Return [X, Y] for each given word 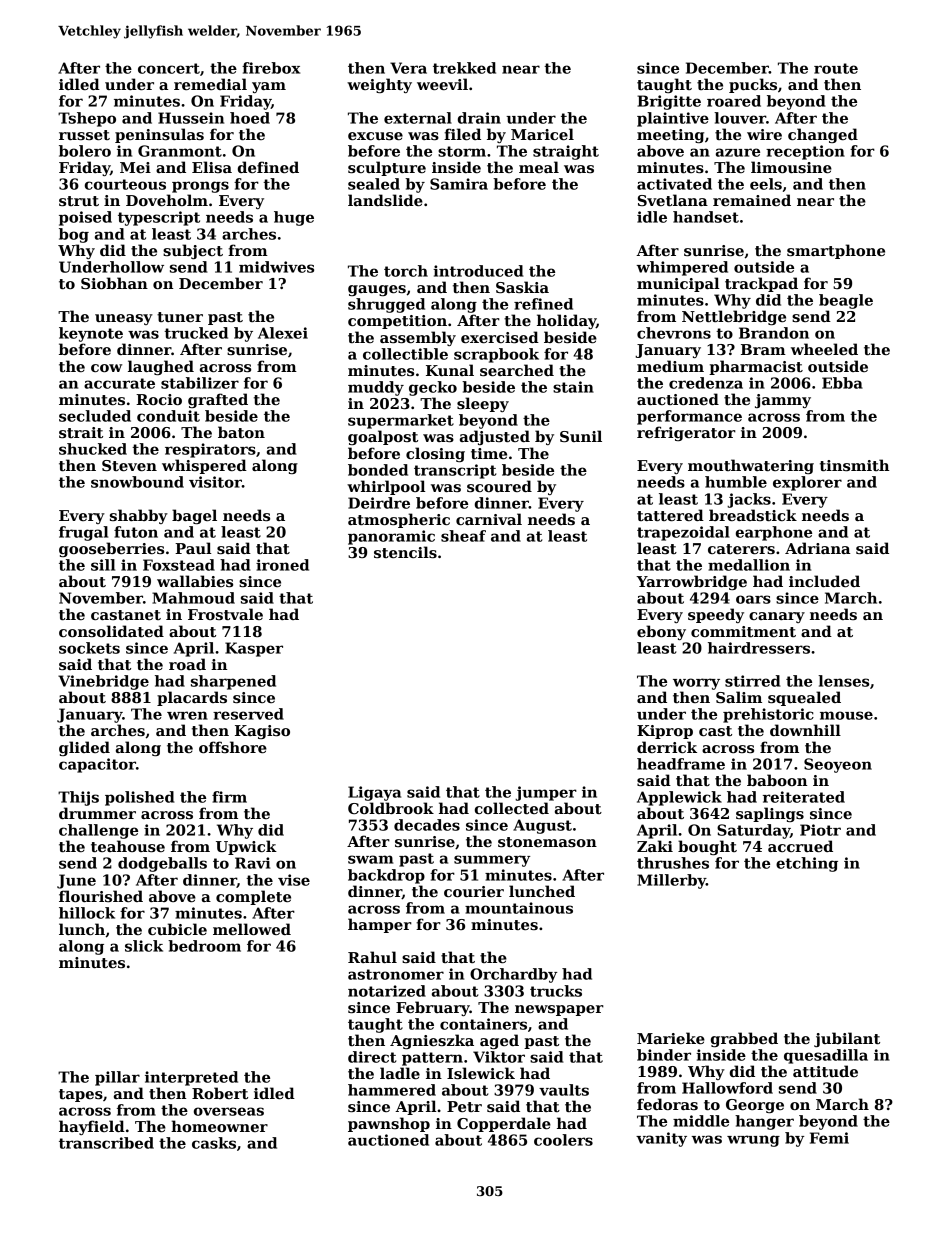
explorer [807, 483]
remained [752, 200]
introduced [478, 271]
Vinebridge [103, 682]
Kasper [254, 649]
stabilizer [200, 383]
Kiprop [665, 732]
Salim [739, 697]
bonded [378, 470]
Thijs [78, 798]
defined [268, 167]
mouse [846, 715]
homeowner [219, 1126]
